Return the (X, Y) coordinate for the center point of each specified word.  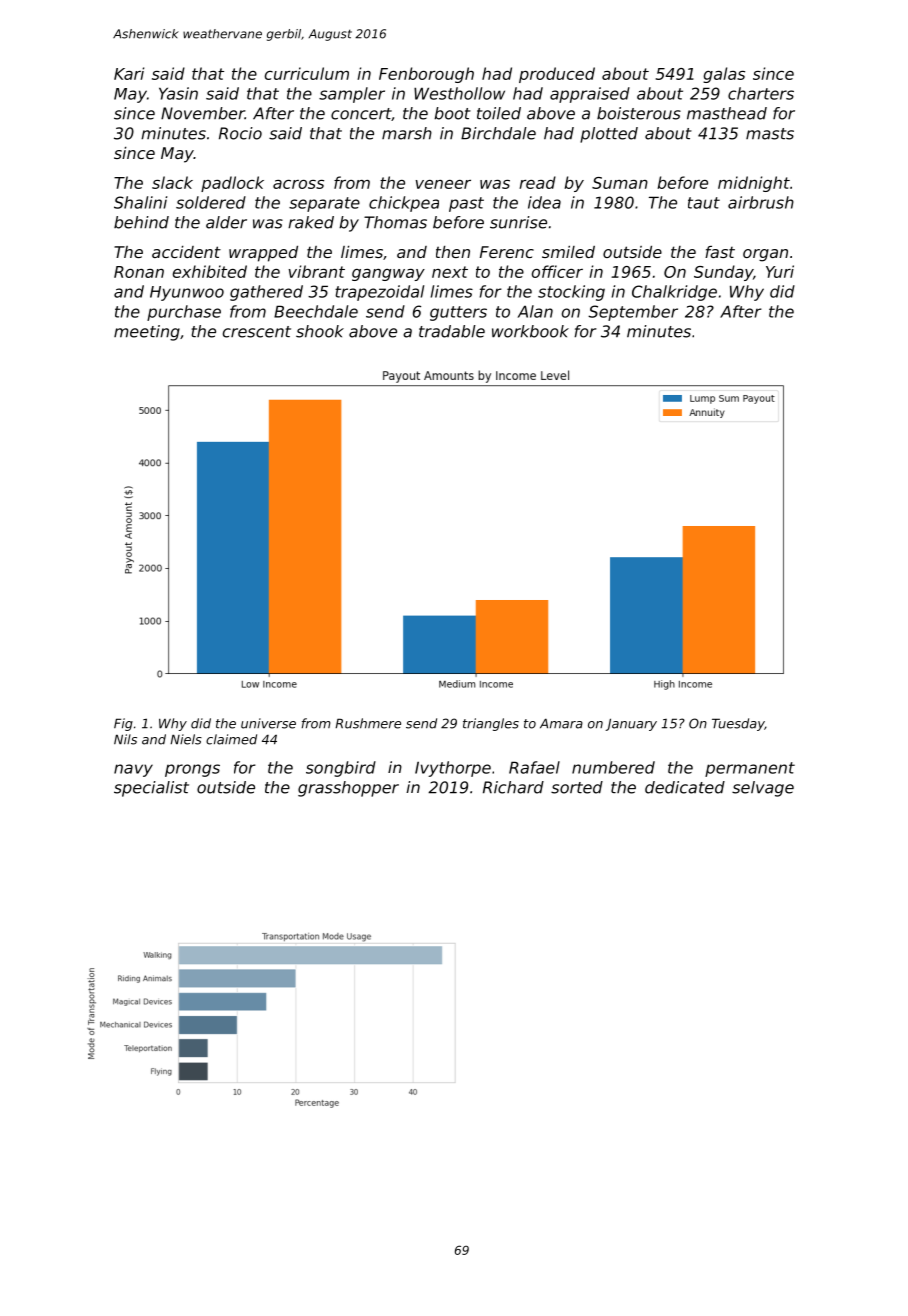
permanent (750, 769)
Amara (561, 724)
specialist (151, 789)
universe (268, 723)
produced (557, 75)
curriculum (307, 73)
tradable (452, 331)
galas (724, 75)
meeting (147, 333)
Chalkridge (674, 293)
